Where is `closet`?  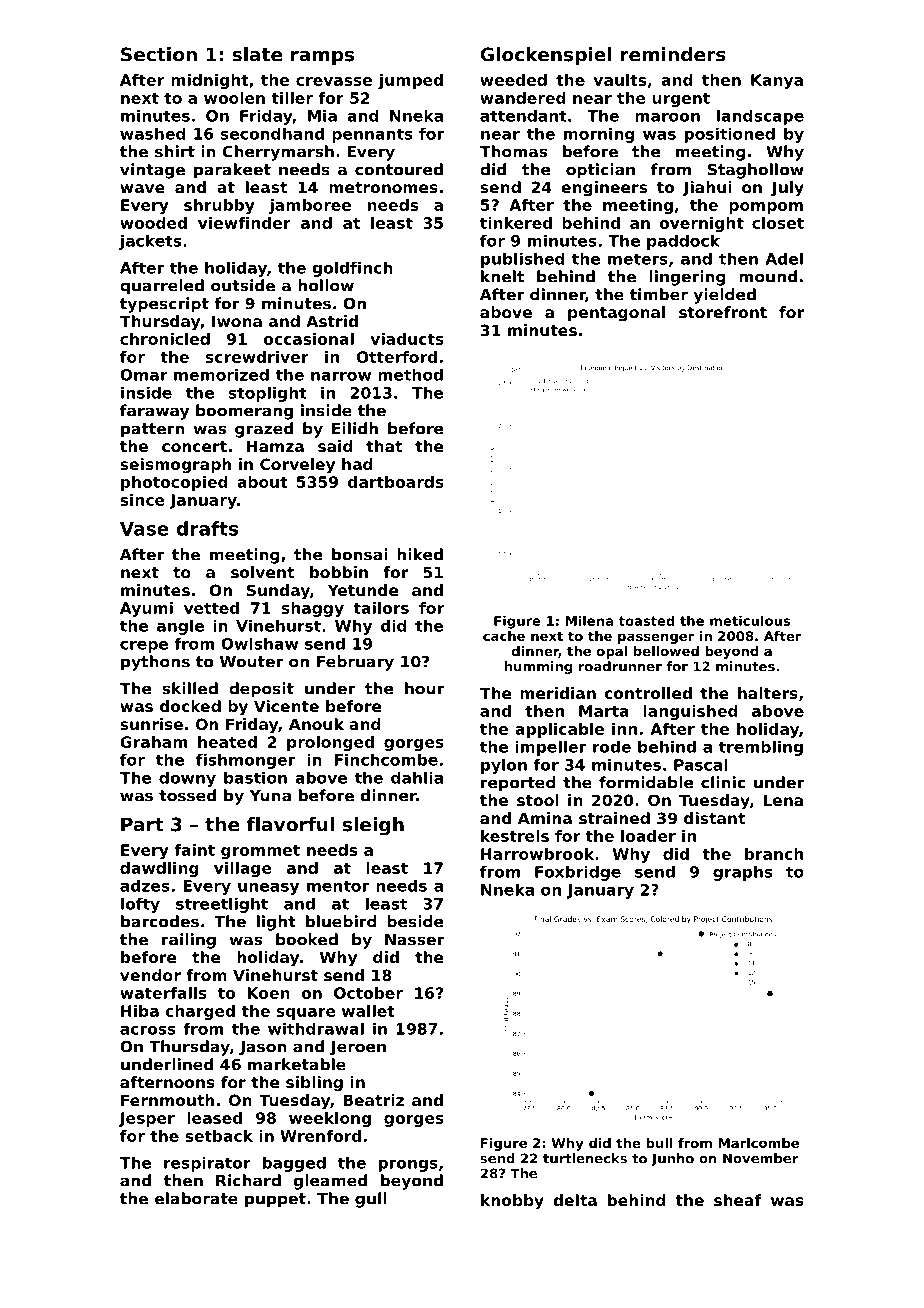
closet is located at coordinates (778, 223).
